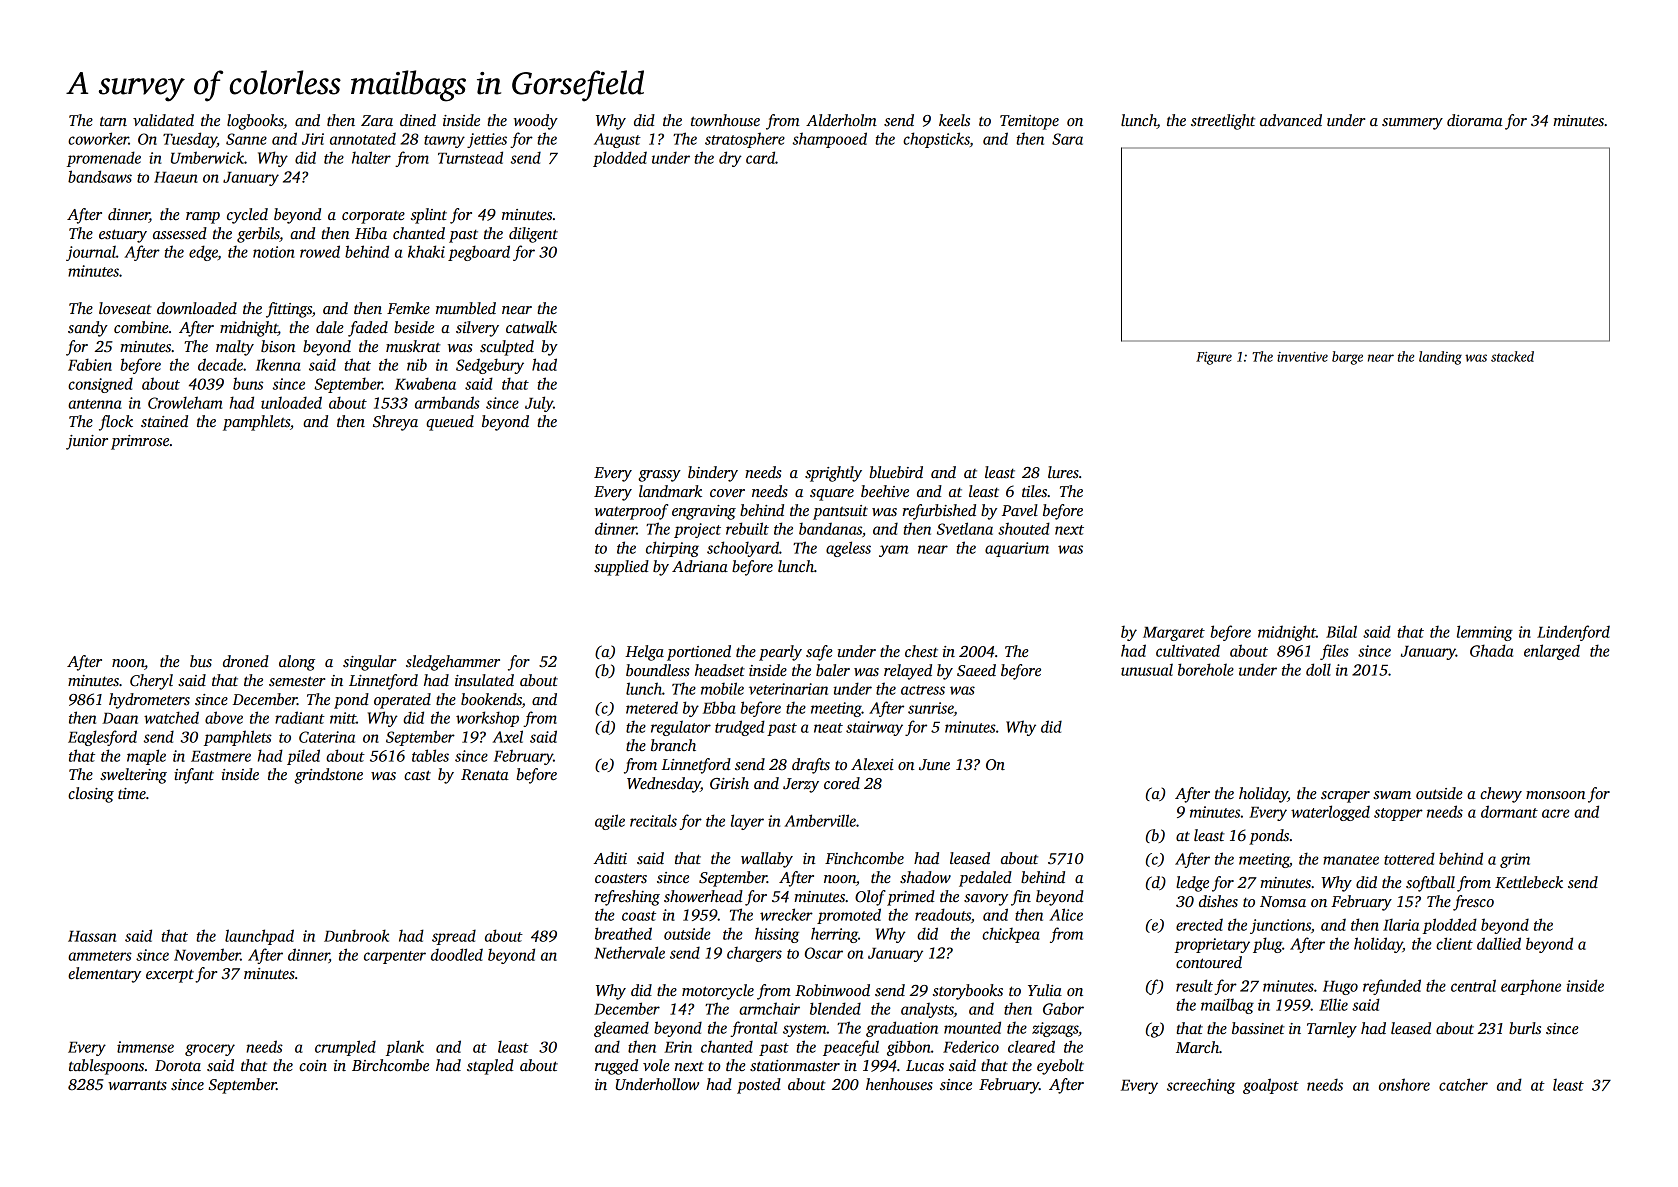  I want to click on Figure, so click(1214, 358).
